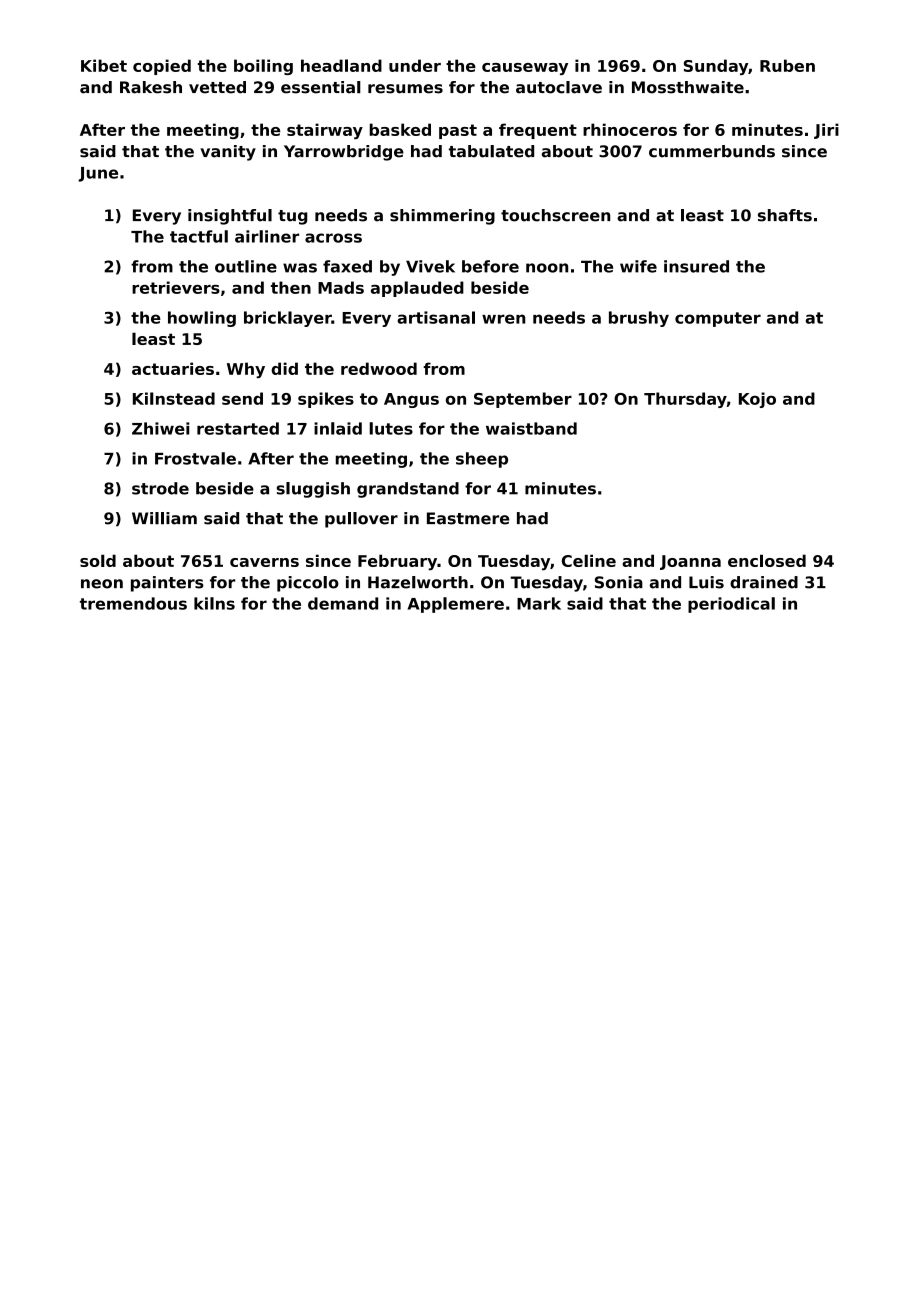 Image resolution: width=924 pixels, height=1308 pixels. What do you see at coordinates (826, 131) in the screenshot?
I see `Jiri` at bounding box center [826, 131].
